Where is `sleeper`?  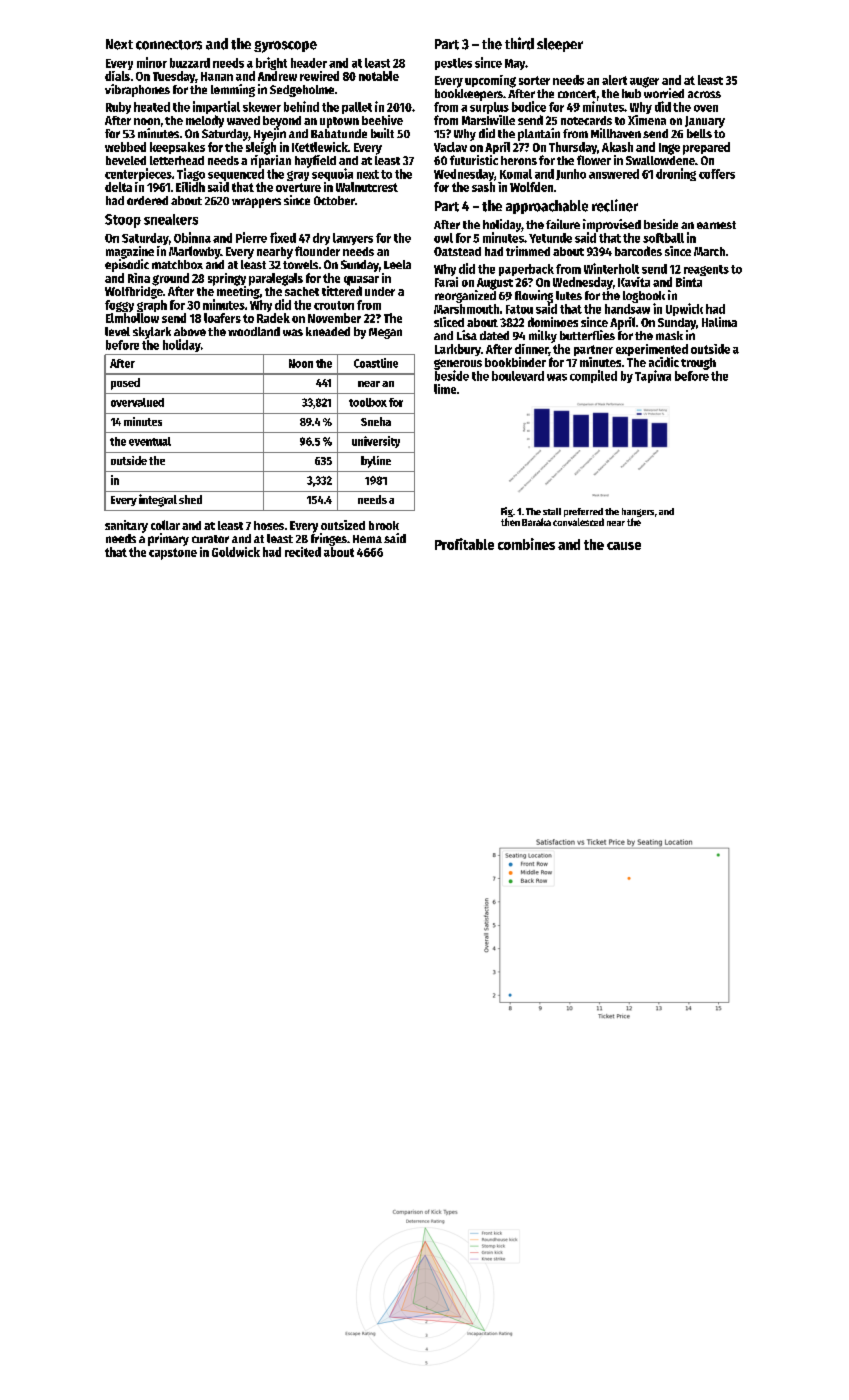 sleeper is located at coordinates (560, 45).
